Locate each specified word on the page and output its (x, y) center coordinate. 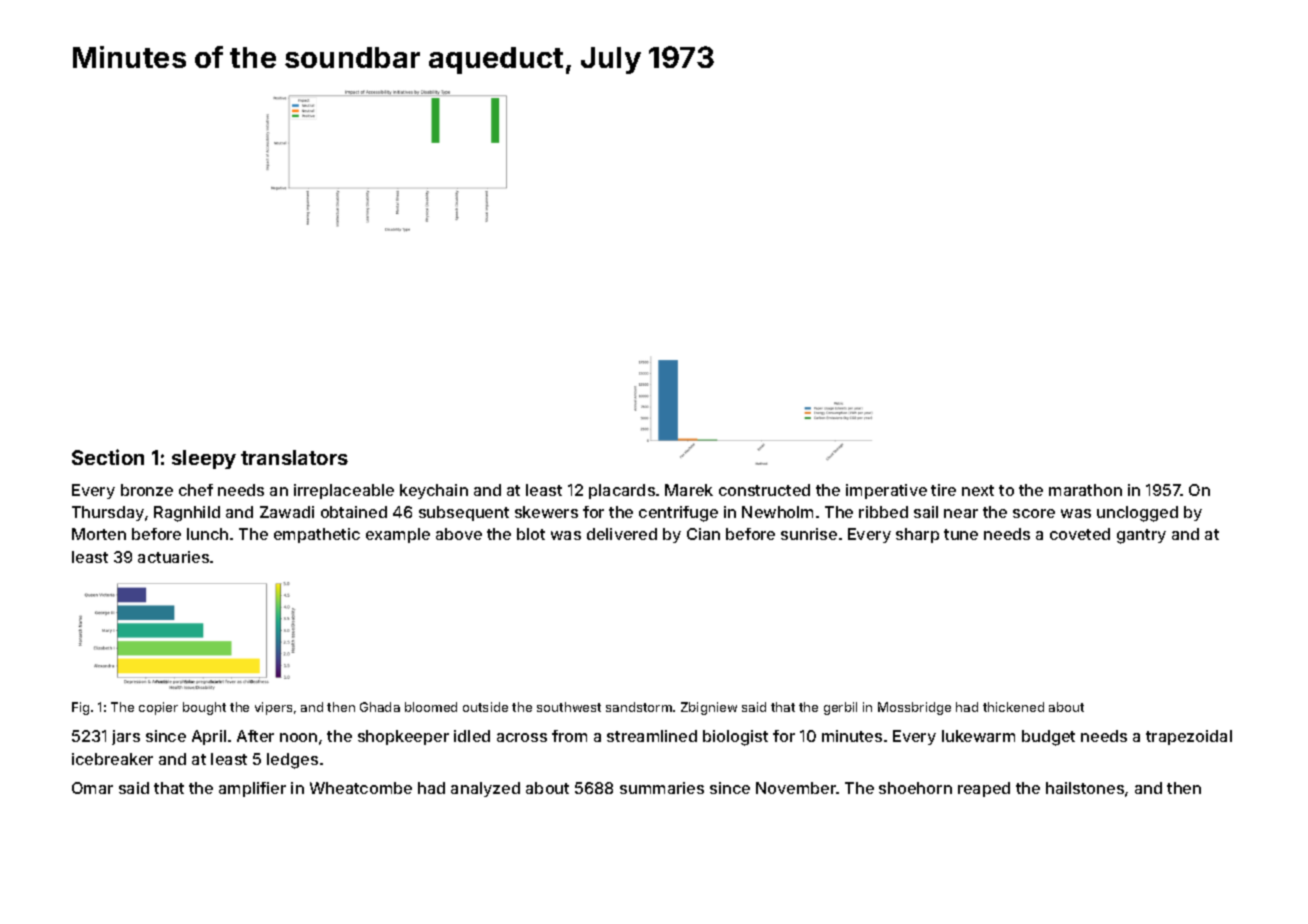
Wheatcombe (361, 788)
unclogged (1137, 514)
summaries (662, 788)
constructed (764, 490)
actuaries (173, 557)
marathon (1085, 490)
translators (294, 457)
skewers (546, 512)
